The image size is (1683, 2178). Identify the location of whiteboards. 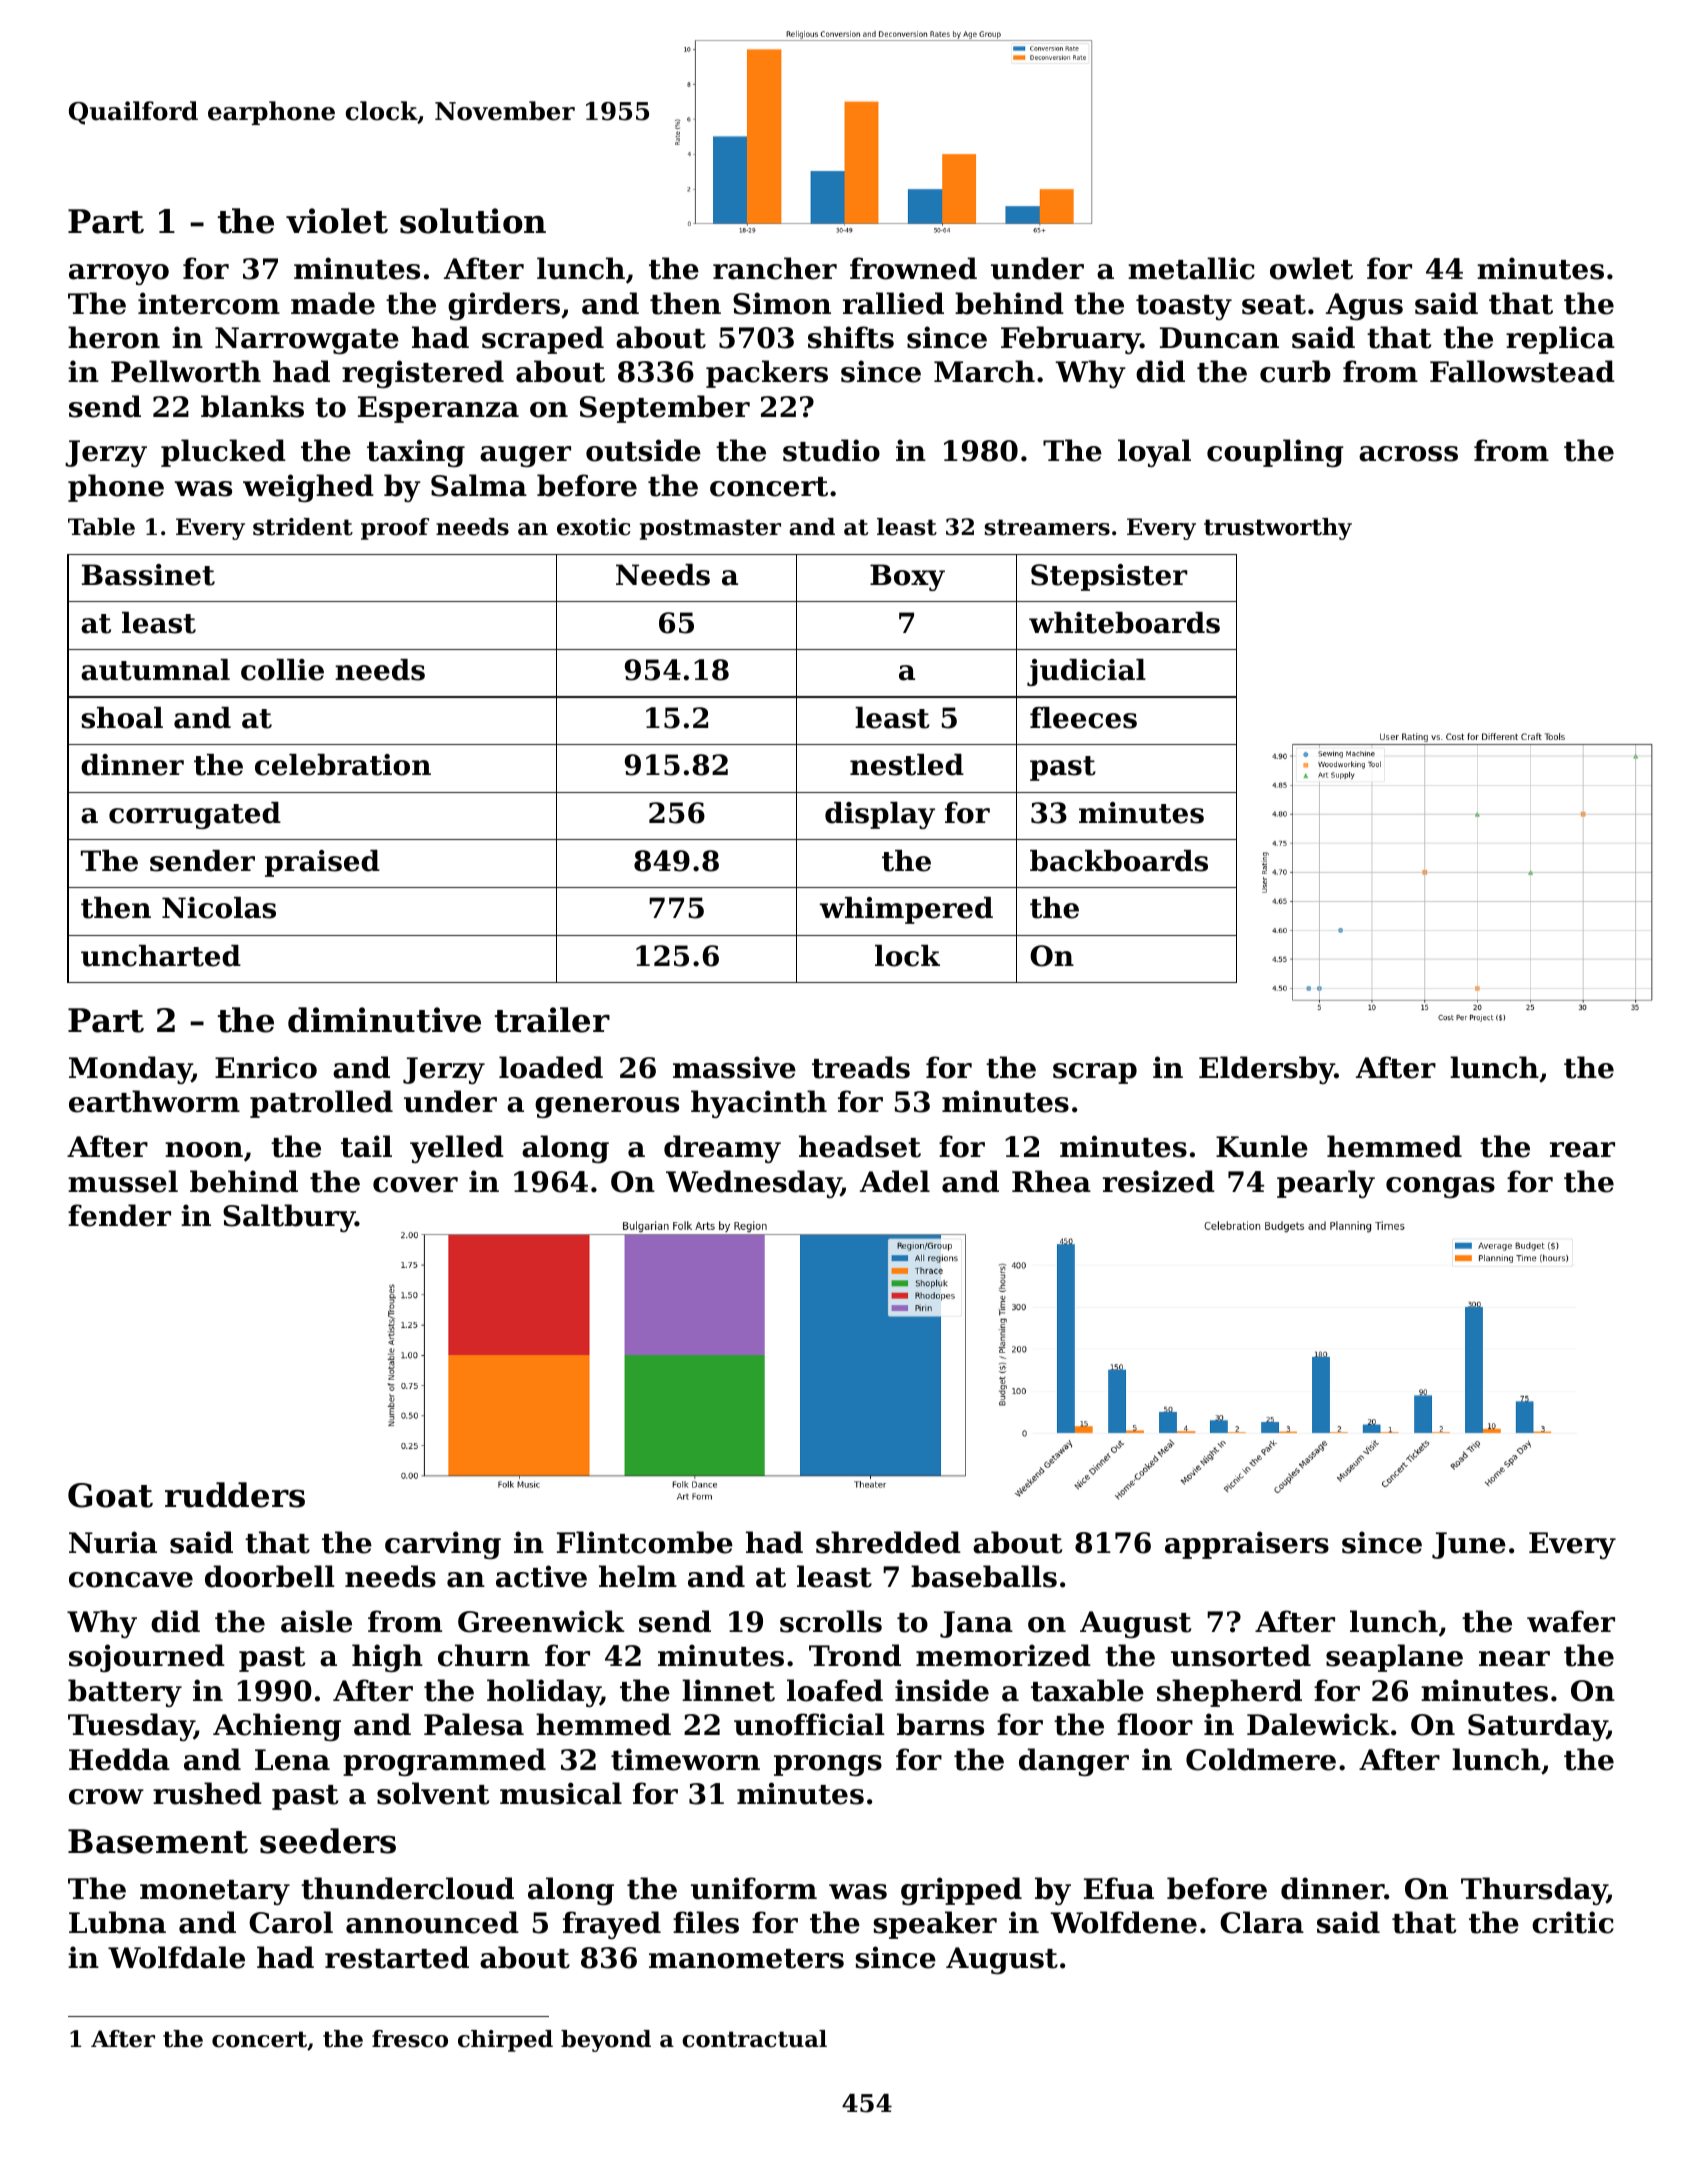
(1124, 623).
